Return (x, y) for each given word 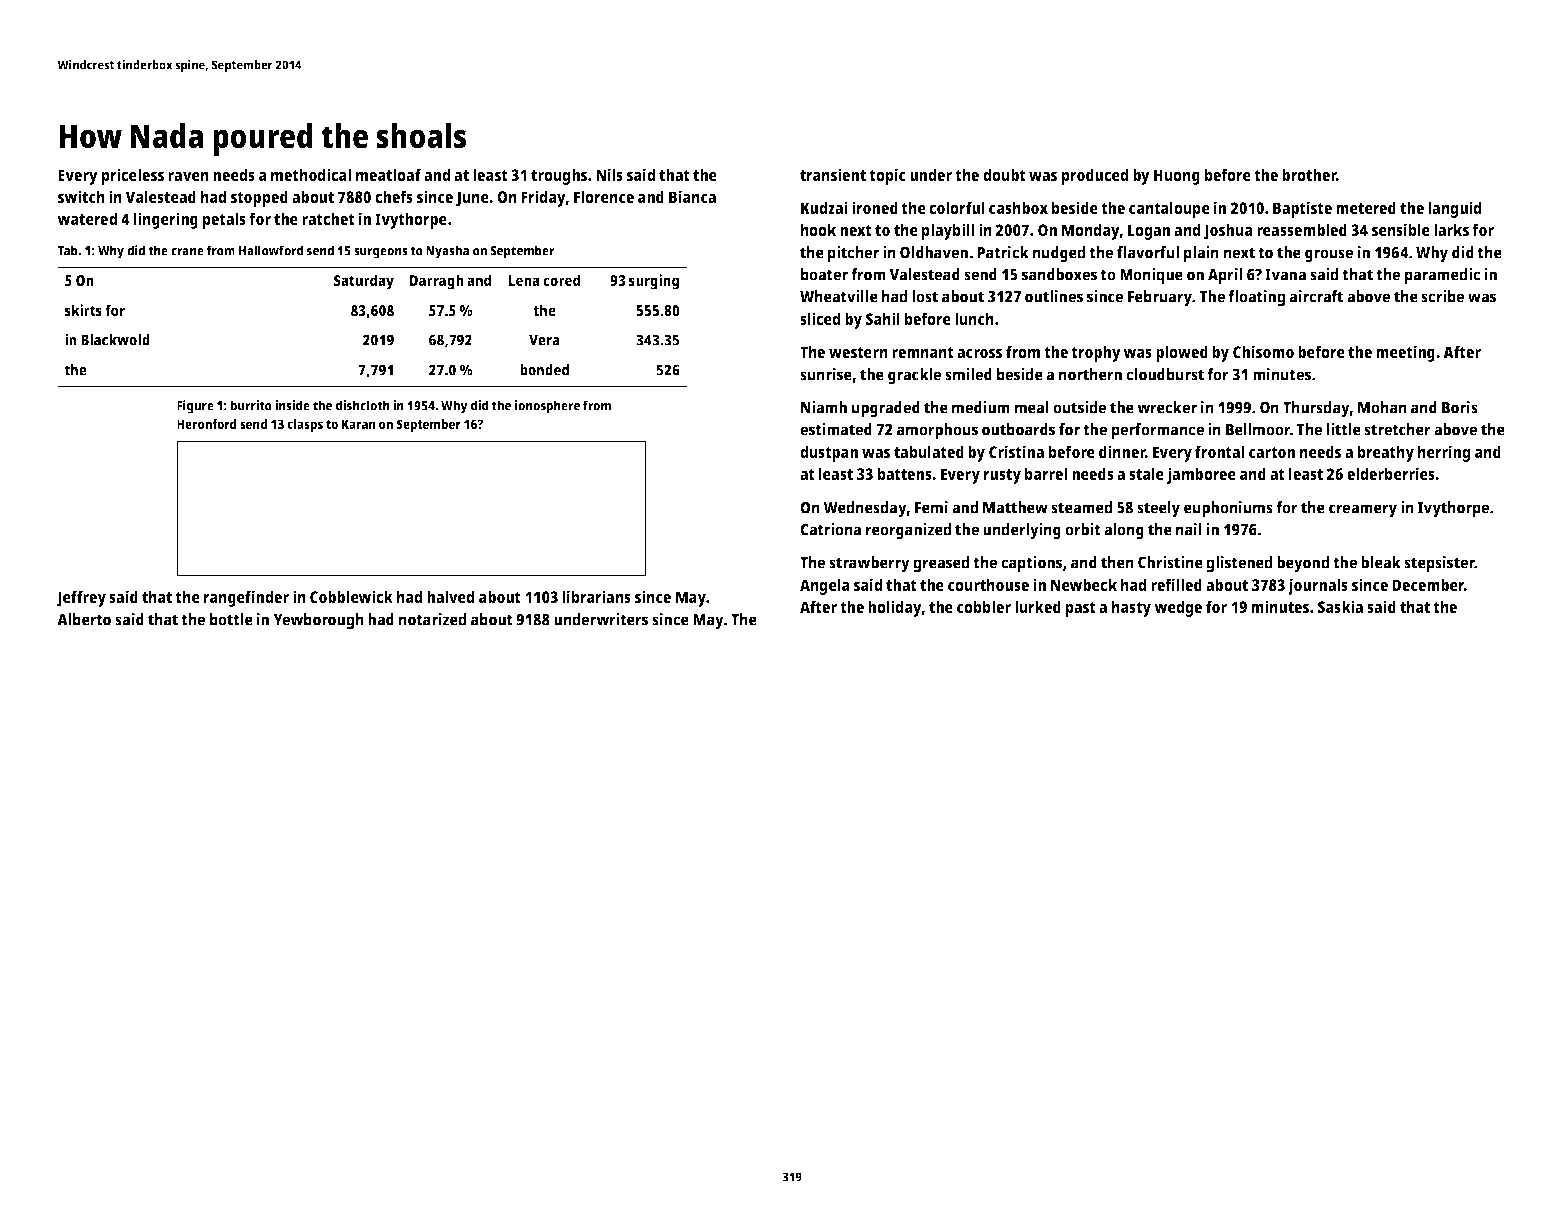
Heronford (207, 424)
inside (292, 405)
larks (1451, 229)
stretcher (1397, 429)
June (472, 199)
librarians (596, 596)
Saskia (1340, 606)
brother (1309, 174)
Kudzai (824, 207)
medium (981, 407)
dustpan (829, 453)
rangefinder (246, 598)
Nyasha (447, 252)
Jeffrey (81, 598)
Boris (1460, 407)
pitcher (853, 254)
